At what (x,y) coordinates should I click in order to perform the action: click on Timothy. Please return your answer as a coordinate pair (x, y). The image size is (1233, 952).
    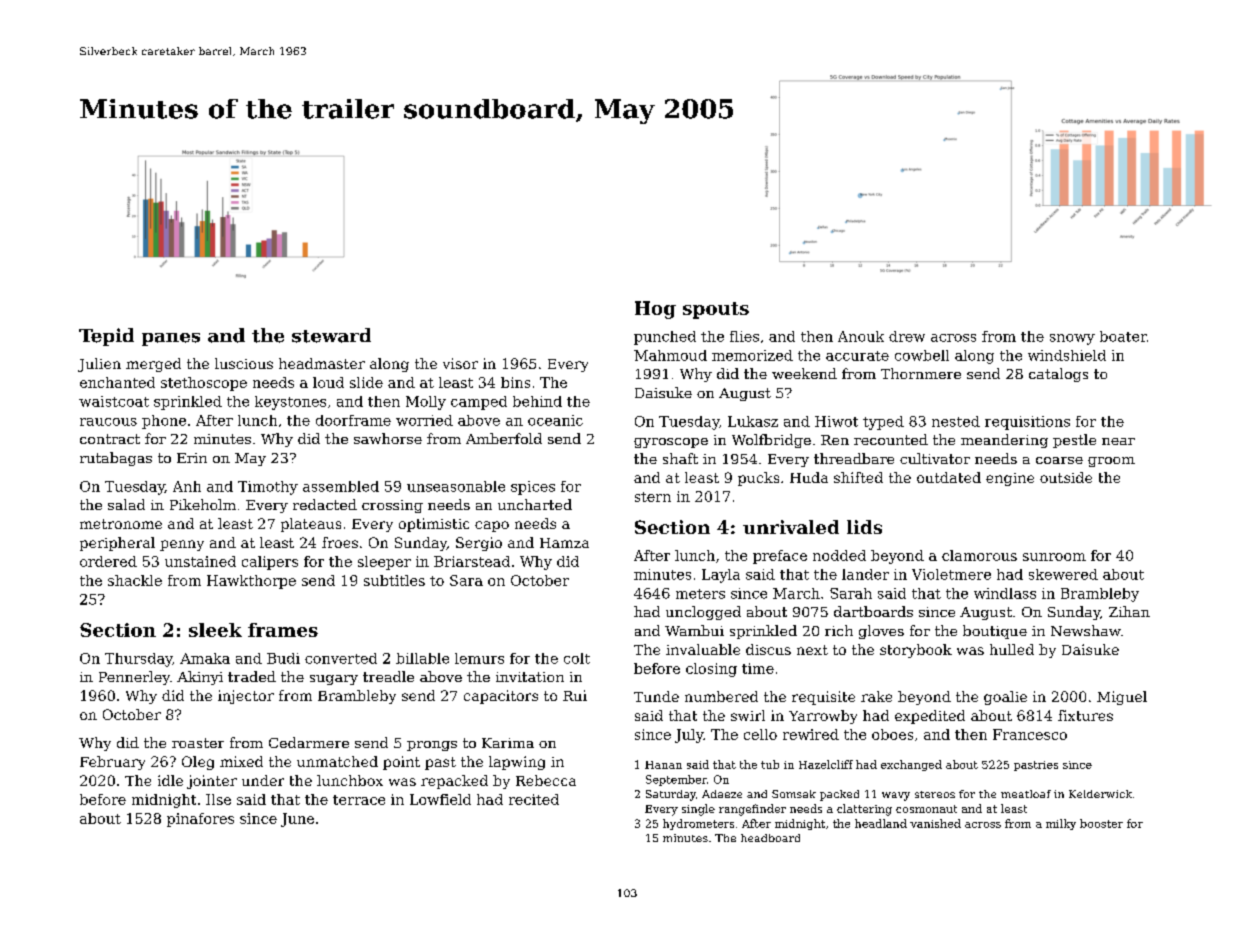
    Looking at the image, I should click on (268, 488).
